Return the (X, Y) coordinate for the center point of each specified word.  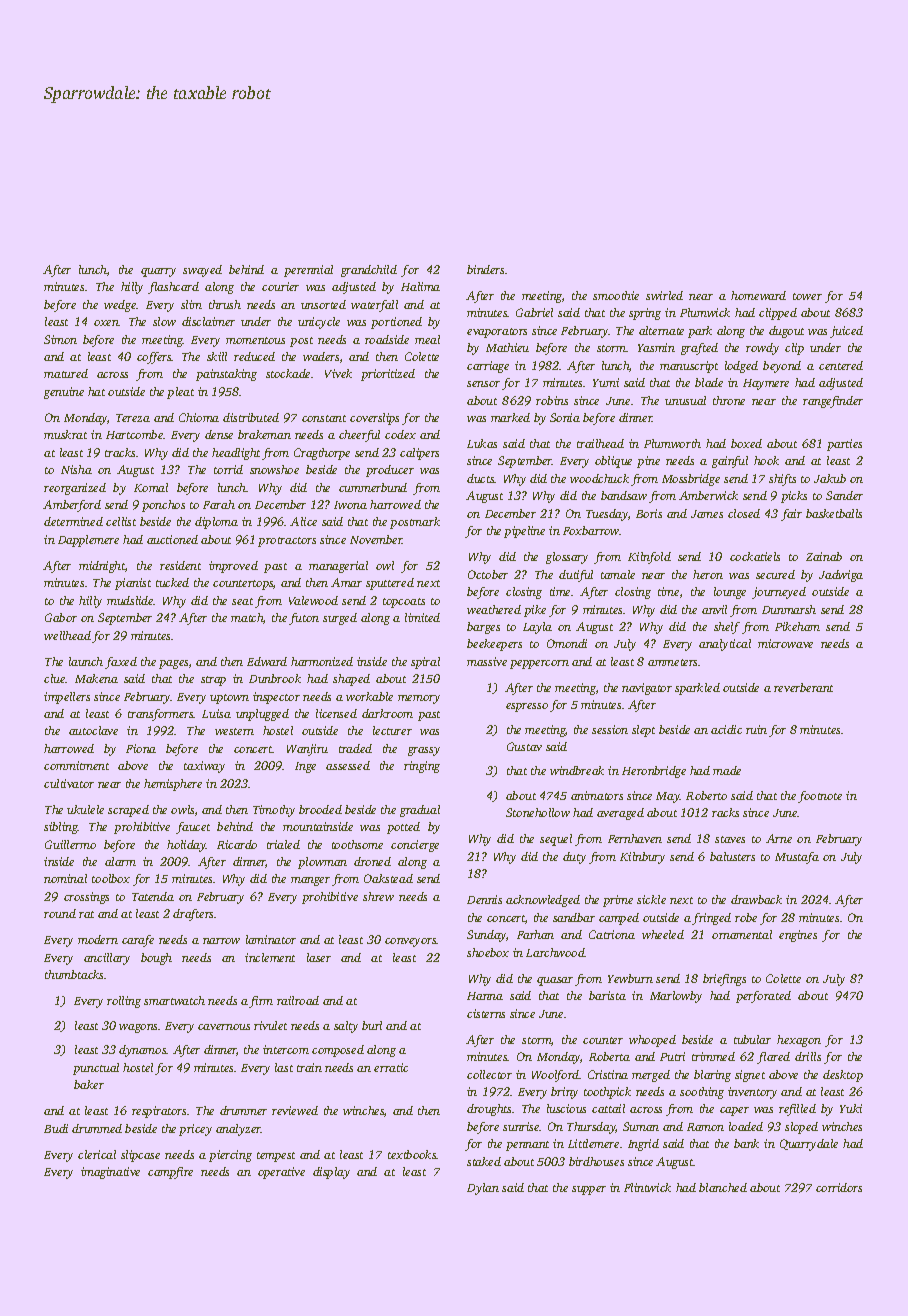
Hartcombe (135, 434)
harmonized (322, 661)
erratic (391, 1067)
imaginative (110, 1173)
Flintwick (647, 1187)
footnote (820, 797)
